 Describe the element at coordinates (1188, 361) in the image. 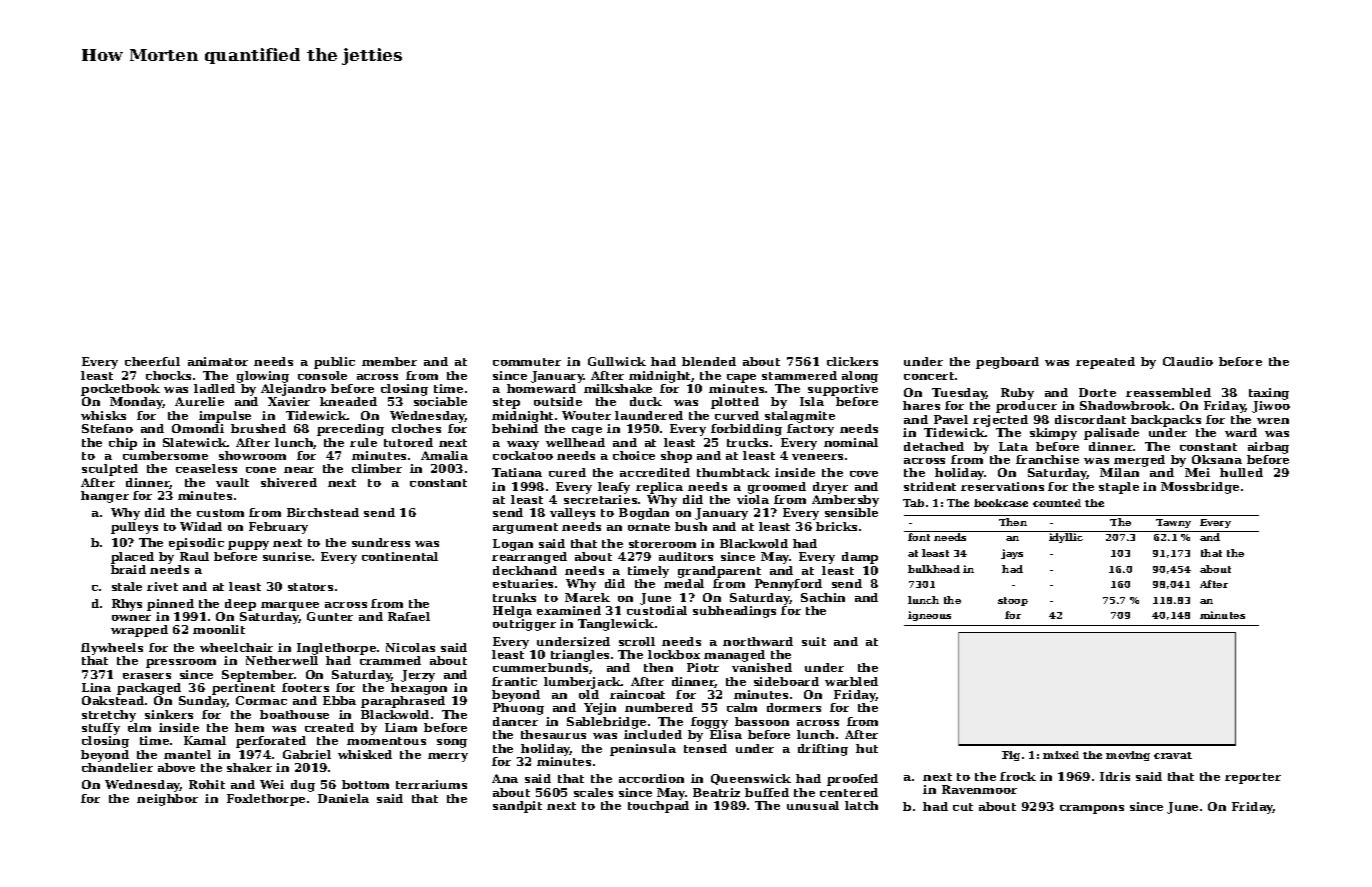

I see `Claudio` at that location.
